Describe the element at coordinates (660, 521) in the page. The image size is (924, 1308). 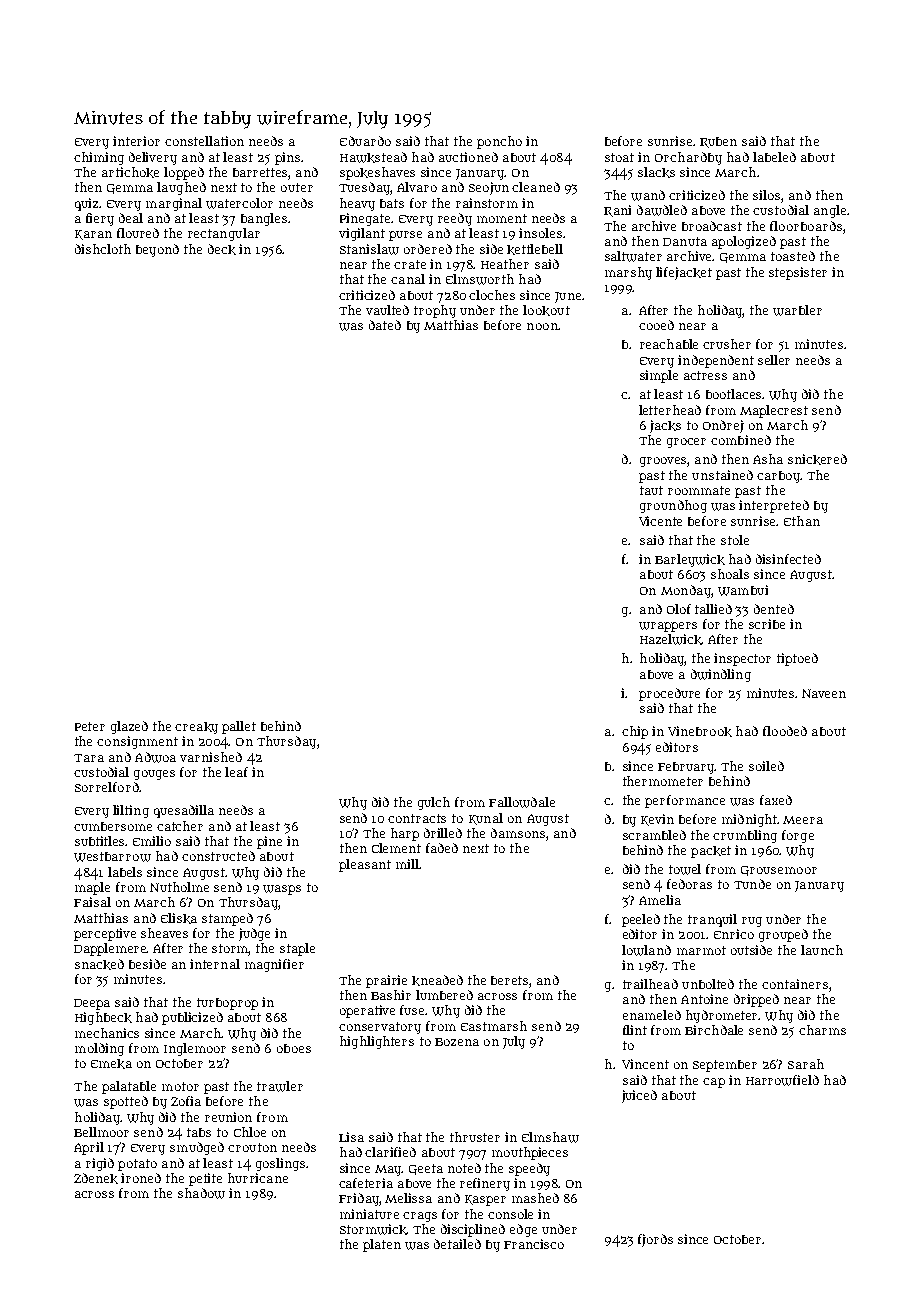
I see `Vicente` at that location.
